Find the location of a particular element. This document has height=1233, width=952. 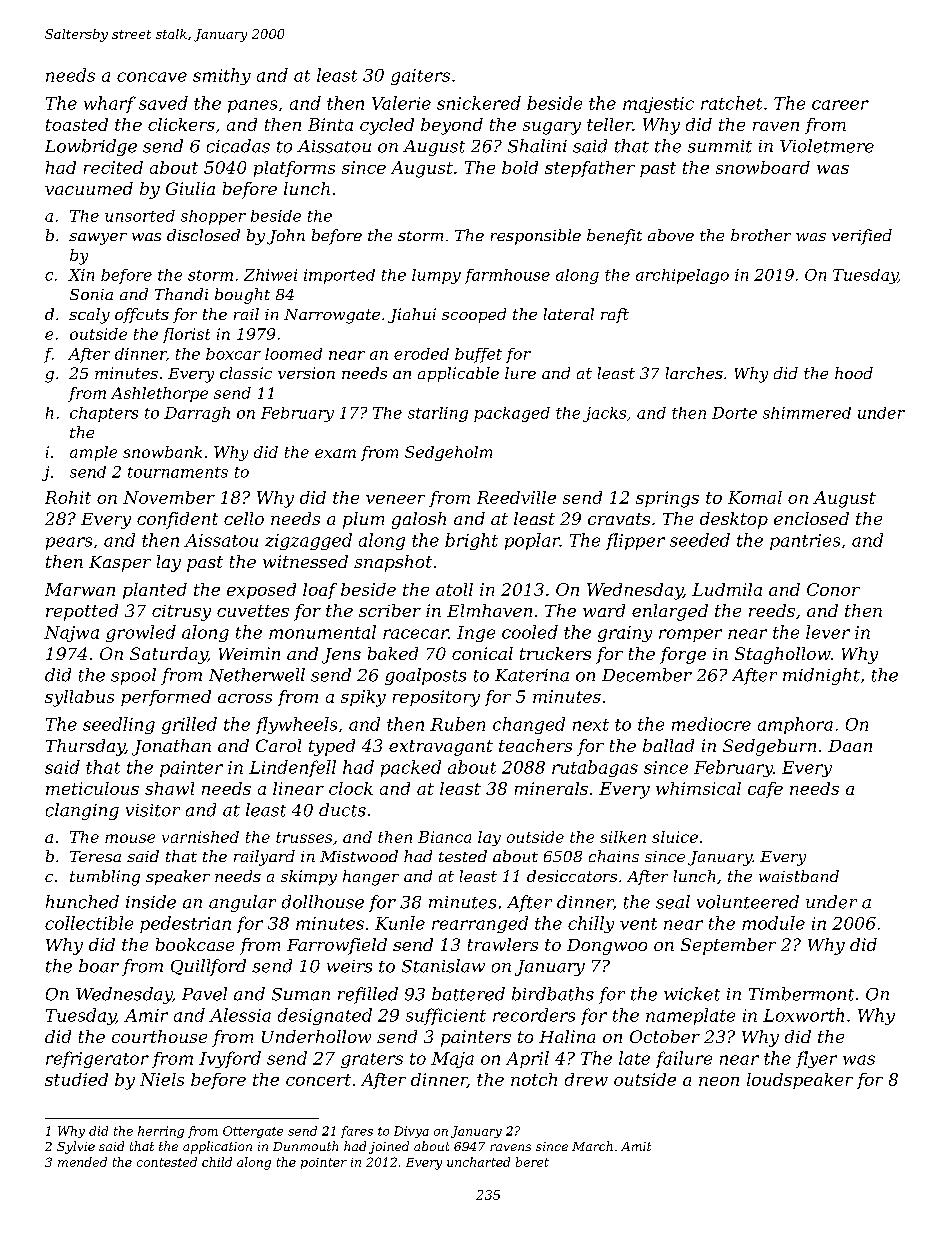

notch is located at coordinates (534, 1079).
